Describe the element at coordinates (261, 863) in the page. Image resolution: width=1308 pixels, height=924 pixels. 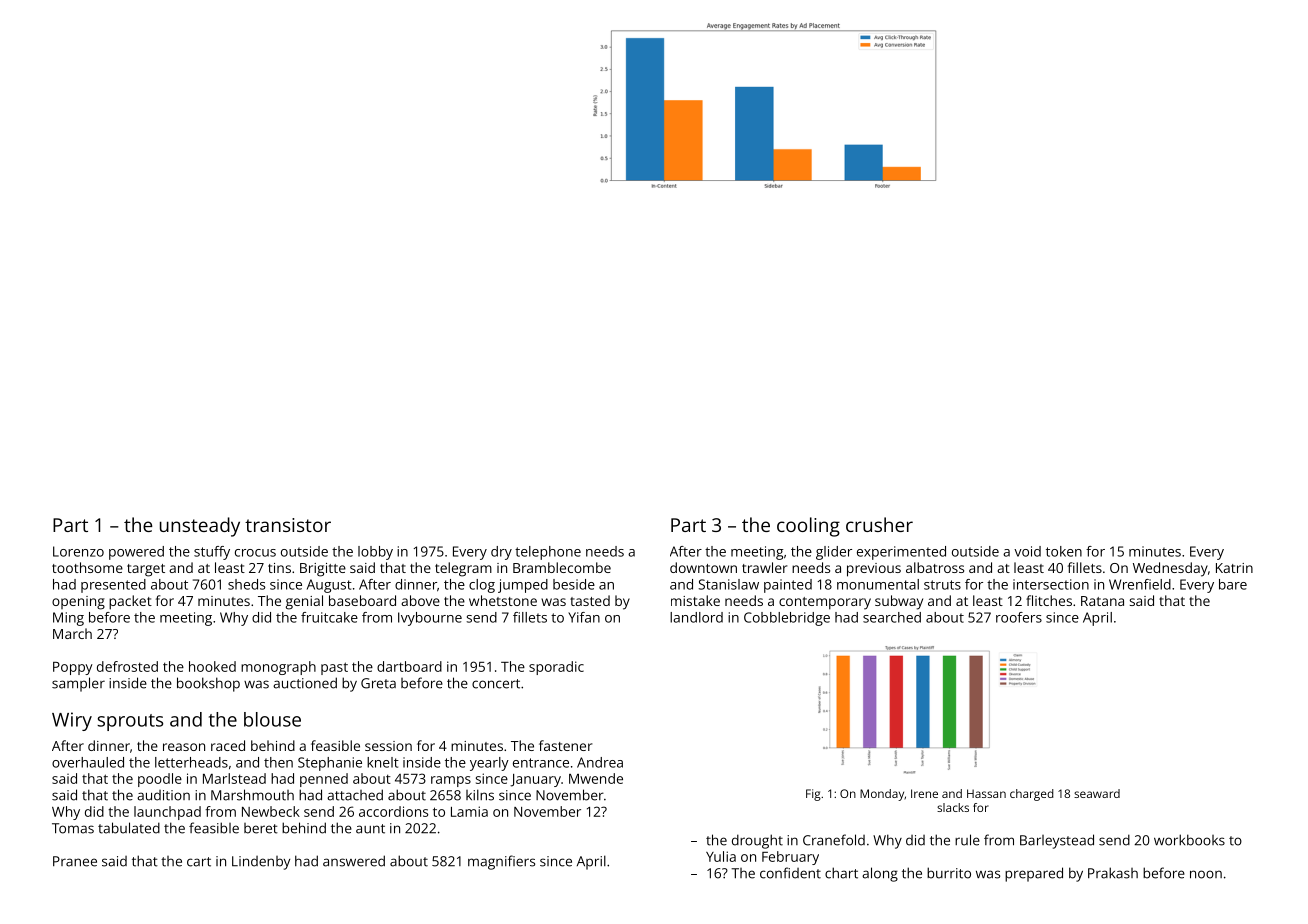
I see `Lindenby` at that location.
